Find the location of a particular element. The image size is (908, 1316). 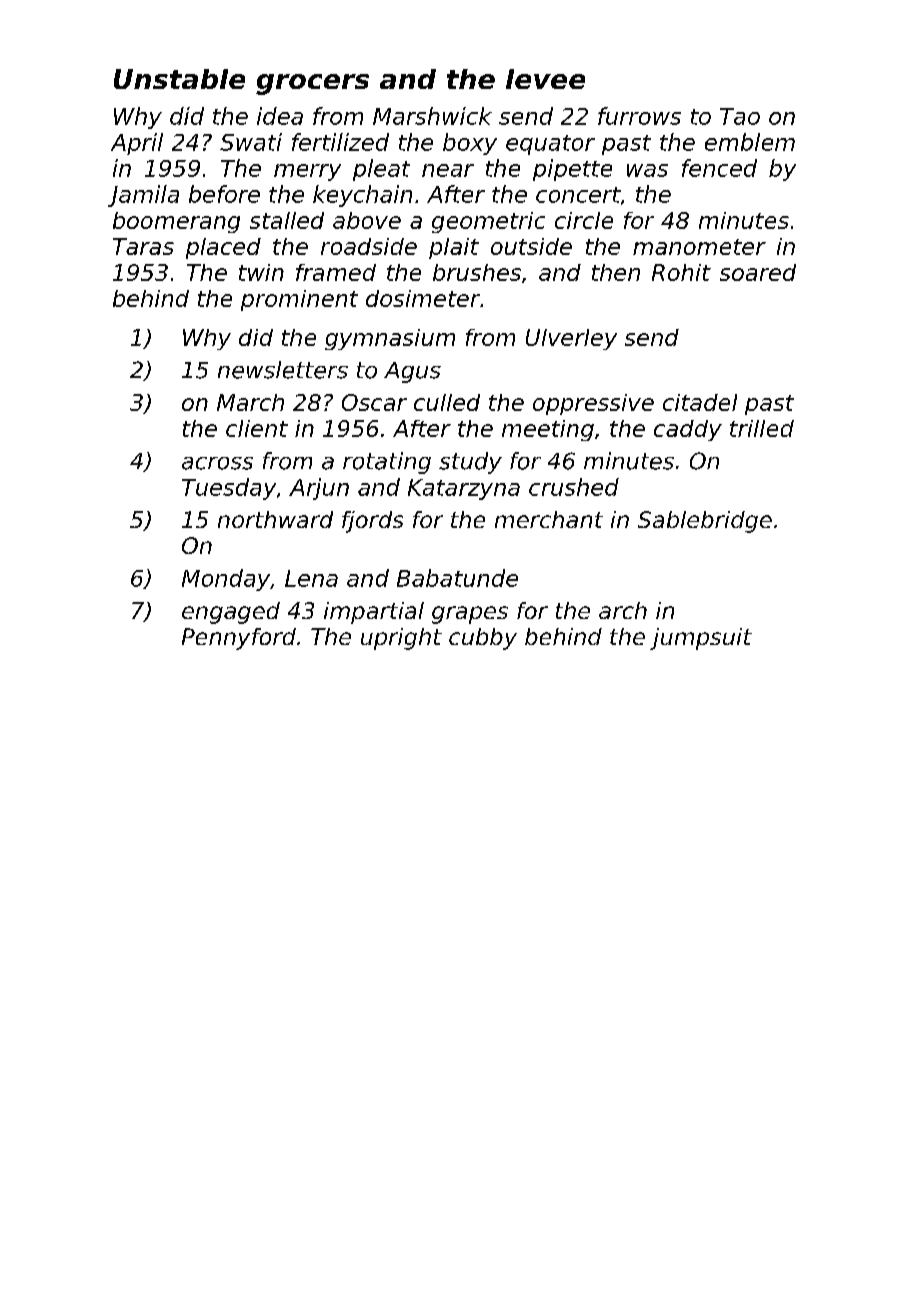

Pennyford is located at coordinates (239, 639).
